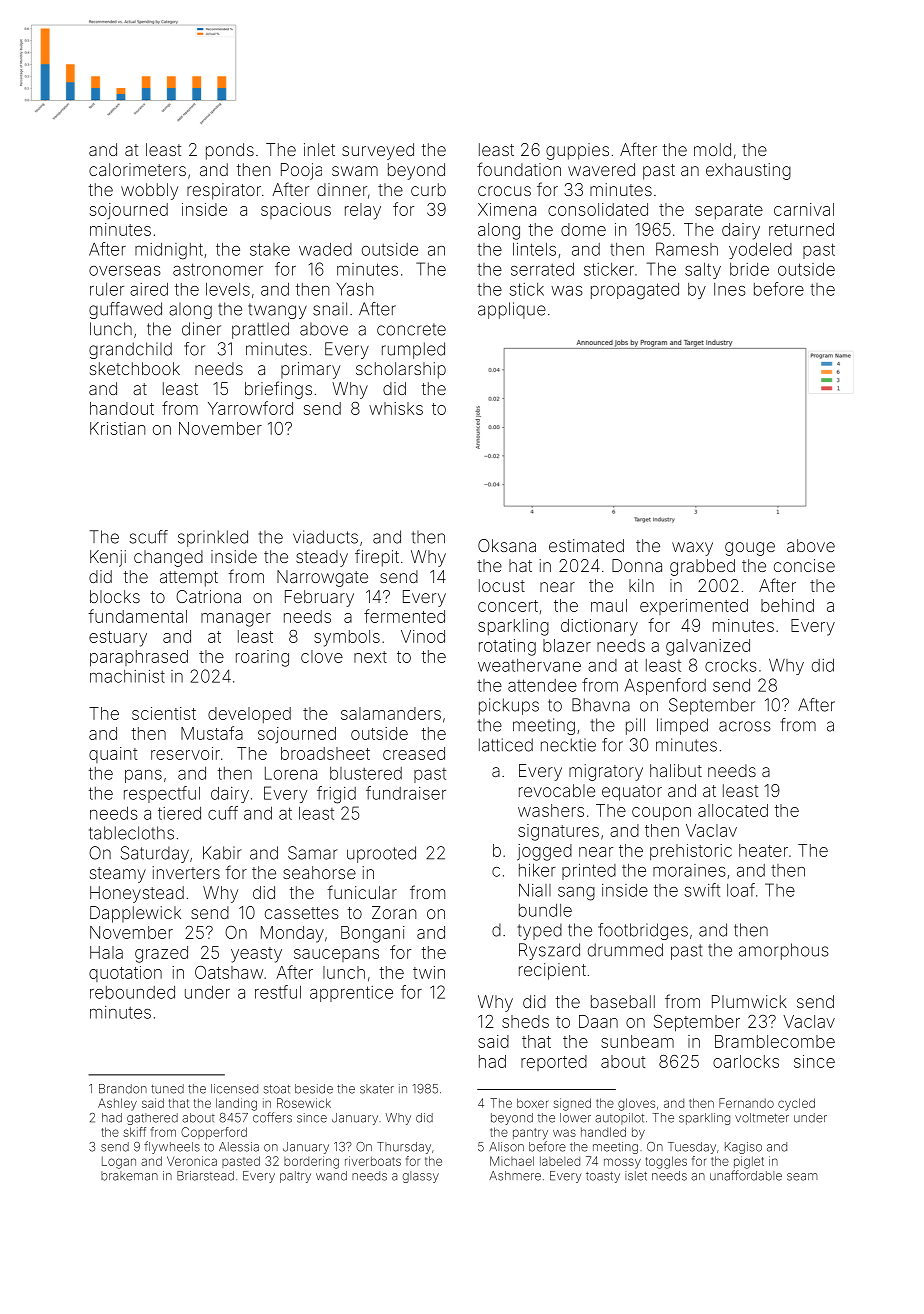  What do you see at coordinates (567, 645) in the page?
I see `blazer` at bounding box center [567, 645].
